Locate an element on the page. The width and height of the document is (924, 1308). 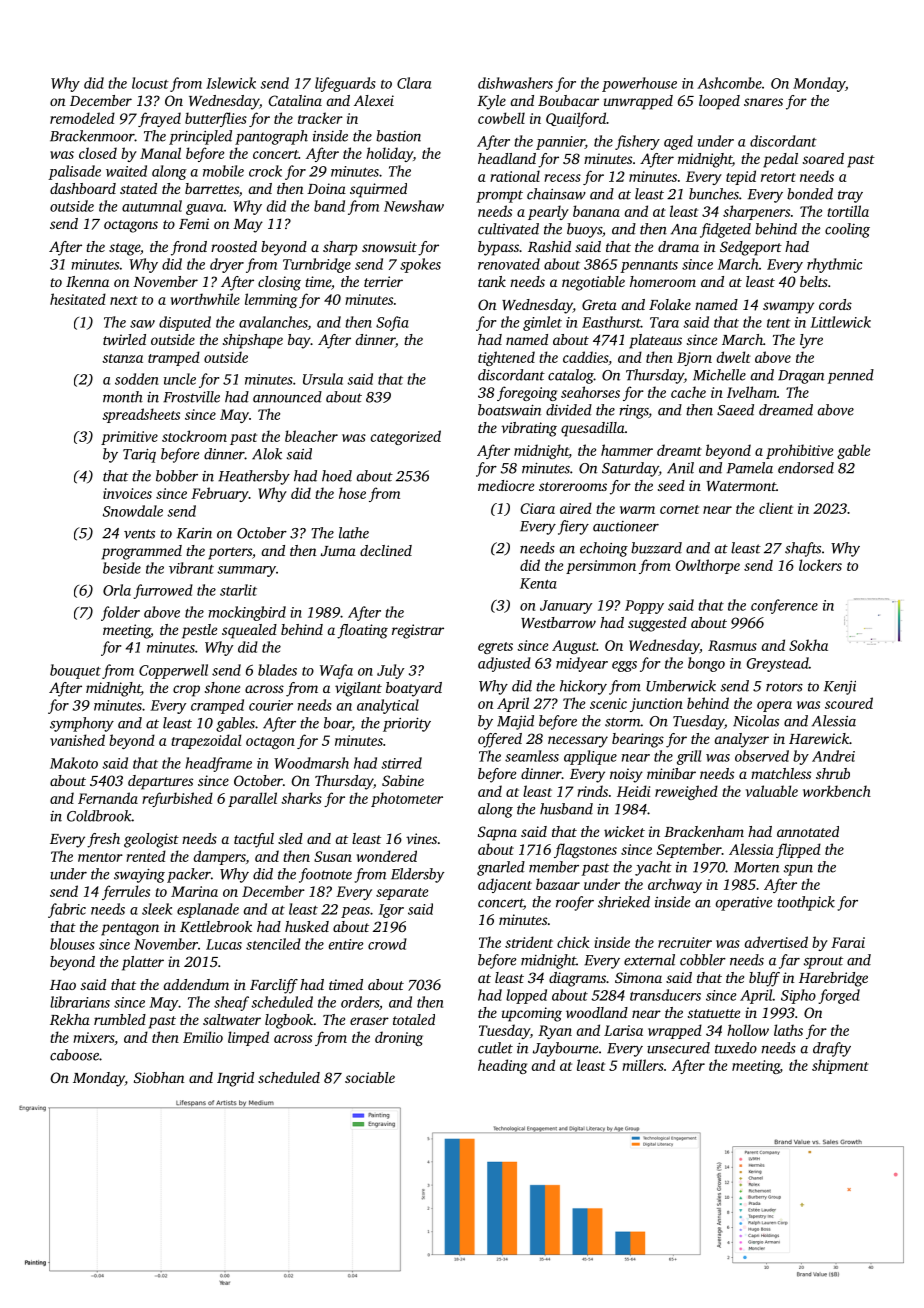
bastion is located at coordinates (398, 136).
